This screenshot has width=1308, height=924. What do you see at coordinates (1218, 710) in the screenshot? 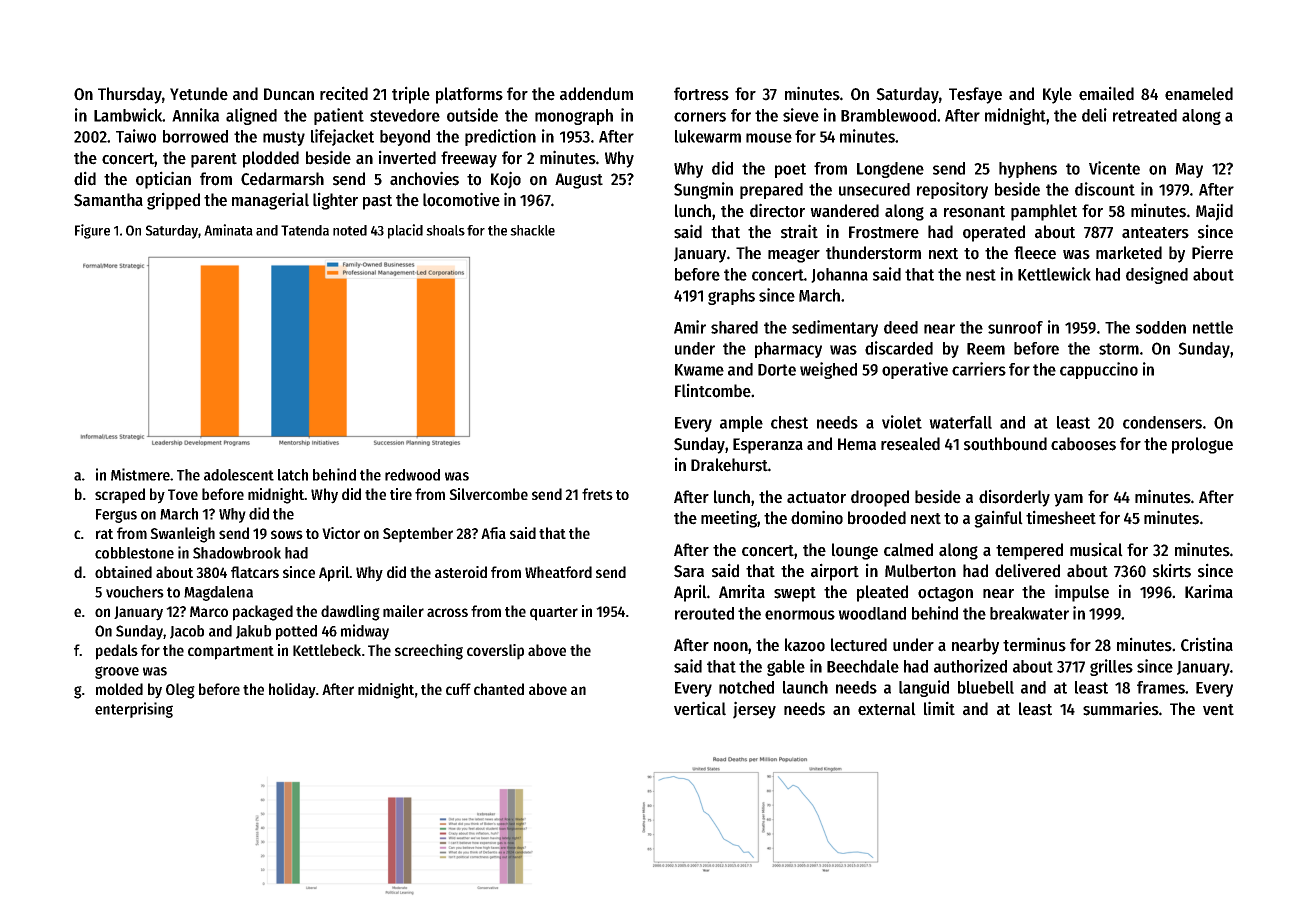
I see `vent` at bounding box center [1218, 710].
